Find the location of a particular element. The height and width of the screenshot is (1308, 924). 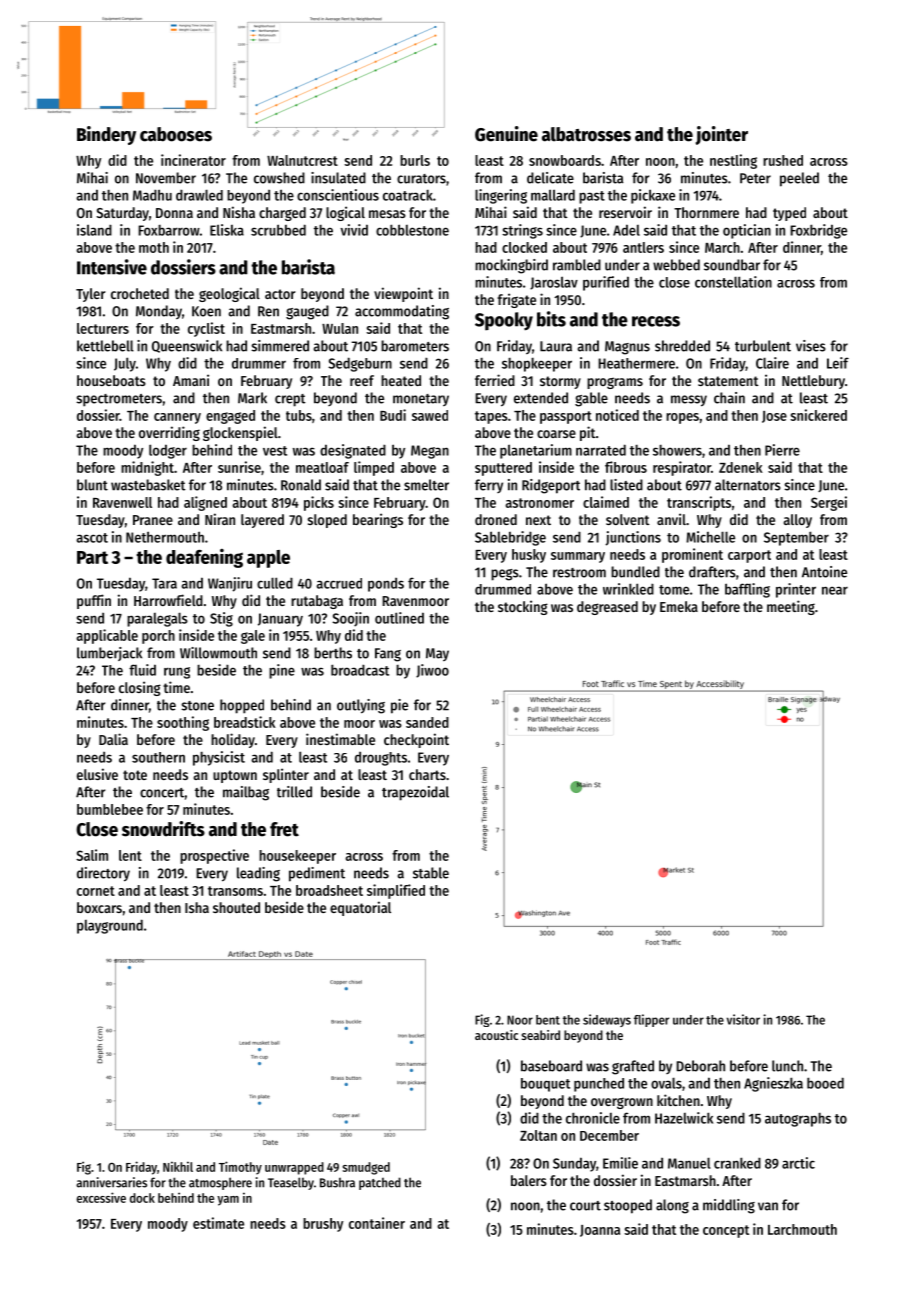

nestling is located at coordinates (733, 161).
